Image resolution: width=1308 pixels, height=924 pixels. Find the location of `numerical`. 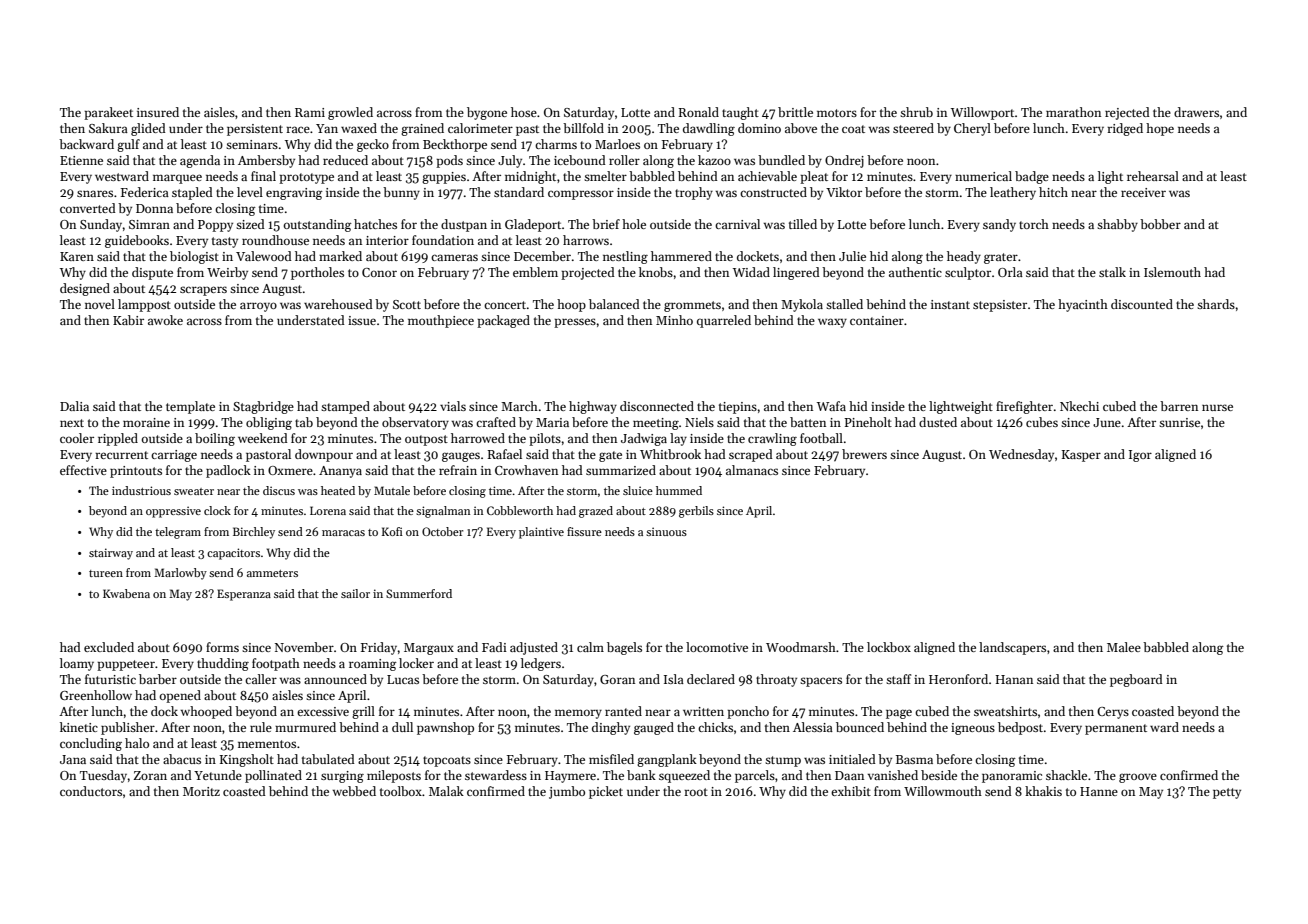

numerical is located at coordinates (983, 176).
